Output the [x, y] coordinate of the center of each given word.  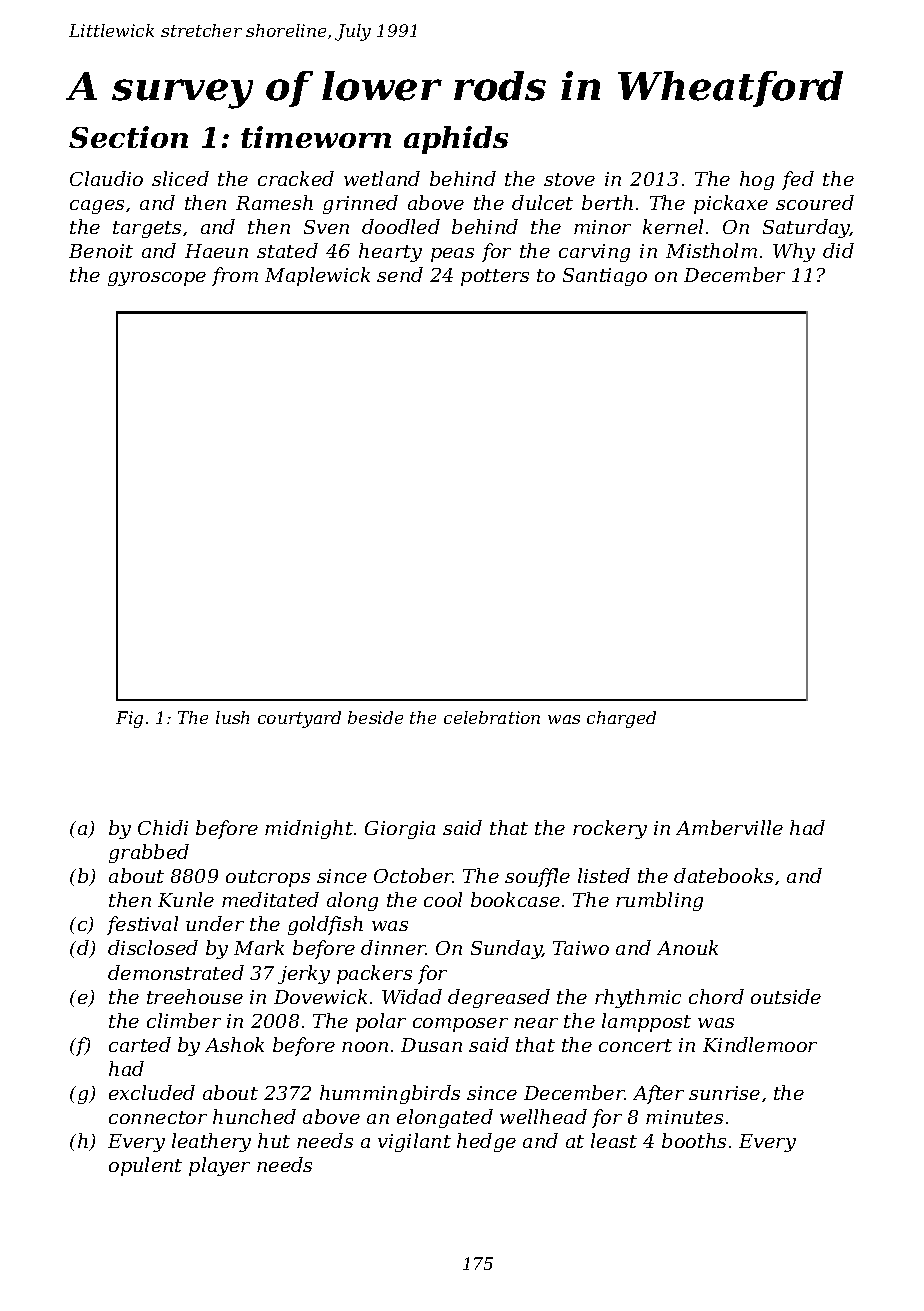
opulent [145, 1166]
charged [621, 719]
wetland [382, 178]
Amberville [729, 827]
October [413, 875]
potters [495, 277]
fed [798, 180]
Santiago [605, 277]
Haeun [216, 251]
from [235, 276]
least [614, 1140]
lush [232, 717]
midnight [309, 829]
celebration [492, 717]
